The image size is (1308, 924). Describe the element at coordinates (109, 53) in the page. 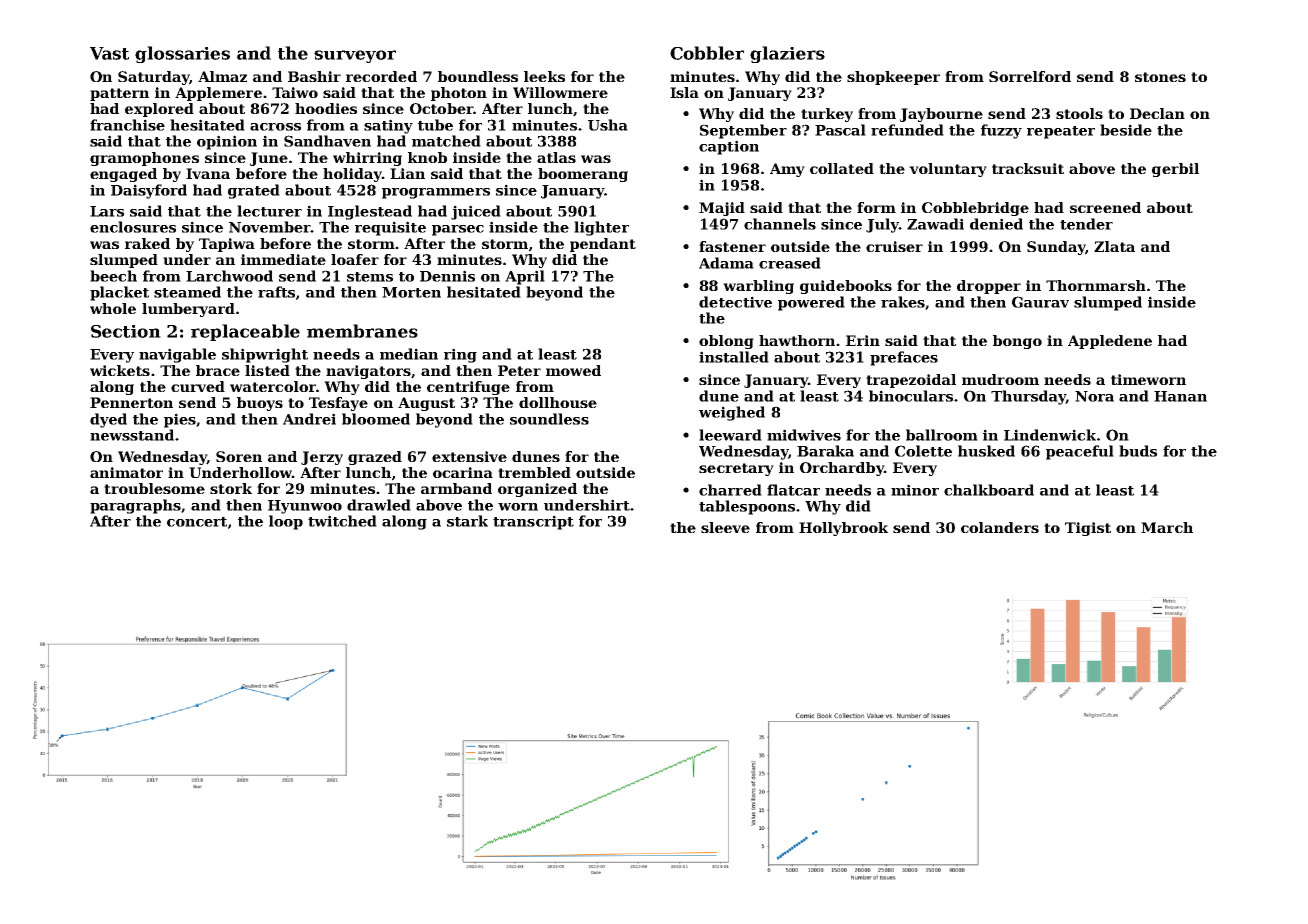

I see `Vast` at that location.
